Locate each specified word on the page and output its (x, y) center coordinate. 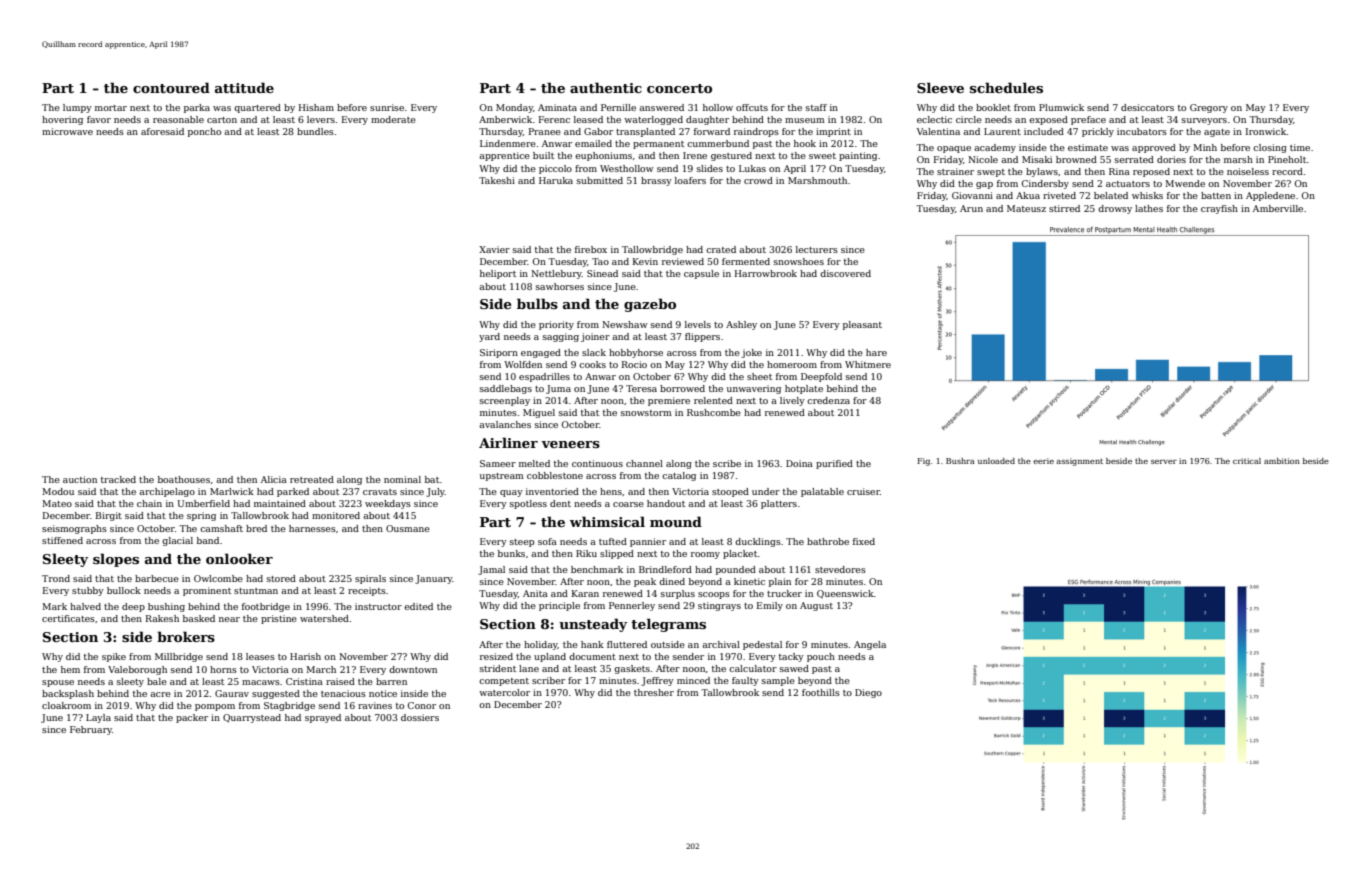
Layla (98, 718)
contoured (171, 87)
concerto (679, 88)
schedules (1006, 87)
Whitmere (868, 364)
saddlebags (506, 389)
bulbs (537, 303)
